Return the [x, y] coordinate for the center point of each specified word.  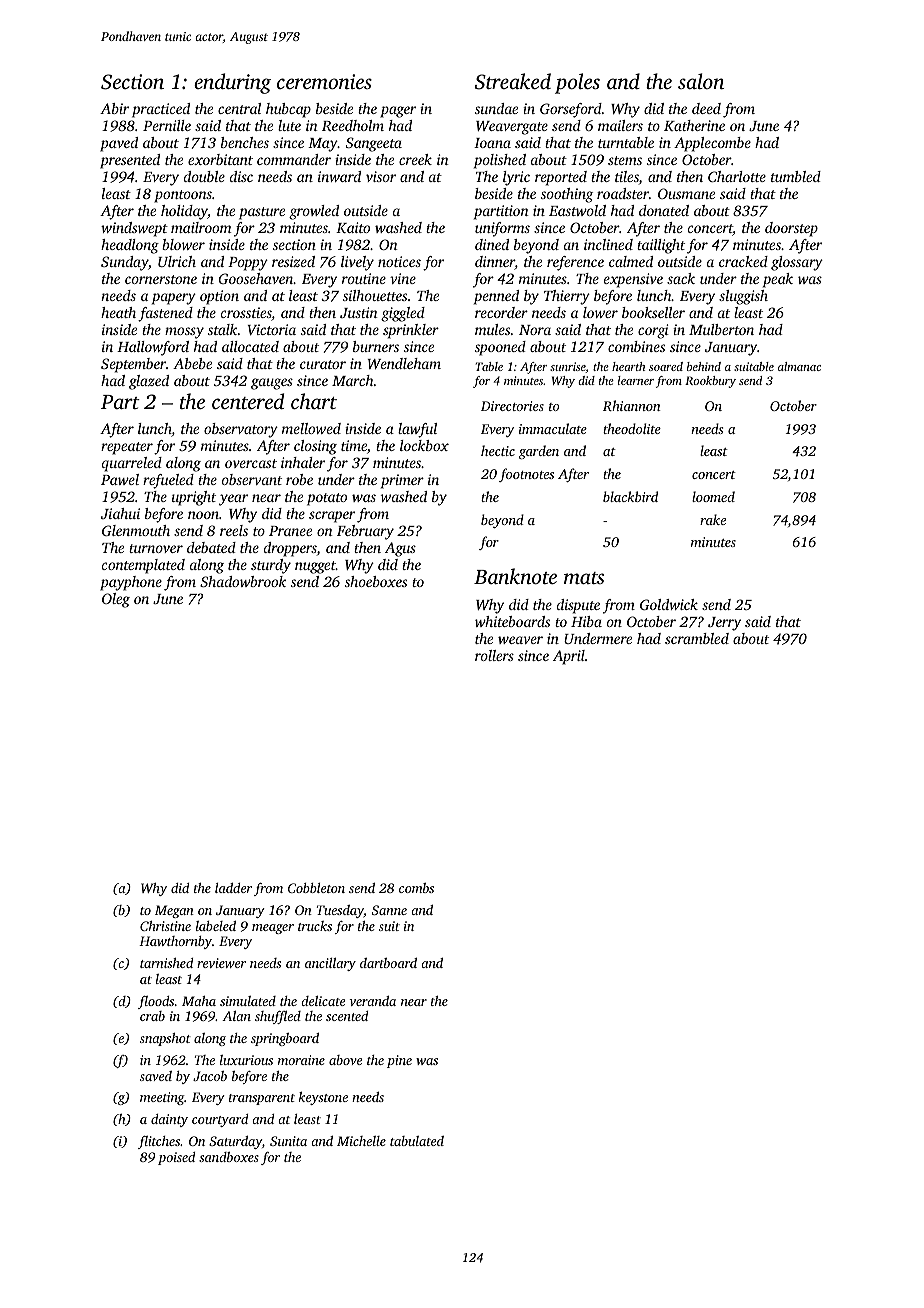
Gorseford [571, 110]
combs [416, 888]
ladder [233, 888]
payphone [131, 583]
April [569, 657]
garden [539, 452]
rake [713, 519]
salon [701, 81]
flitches [159, 1142]
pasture [262, 213]
